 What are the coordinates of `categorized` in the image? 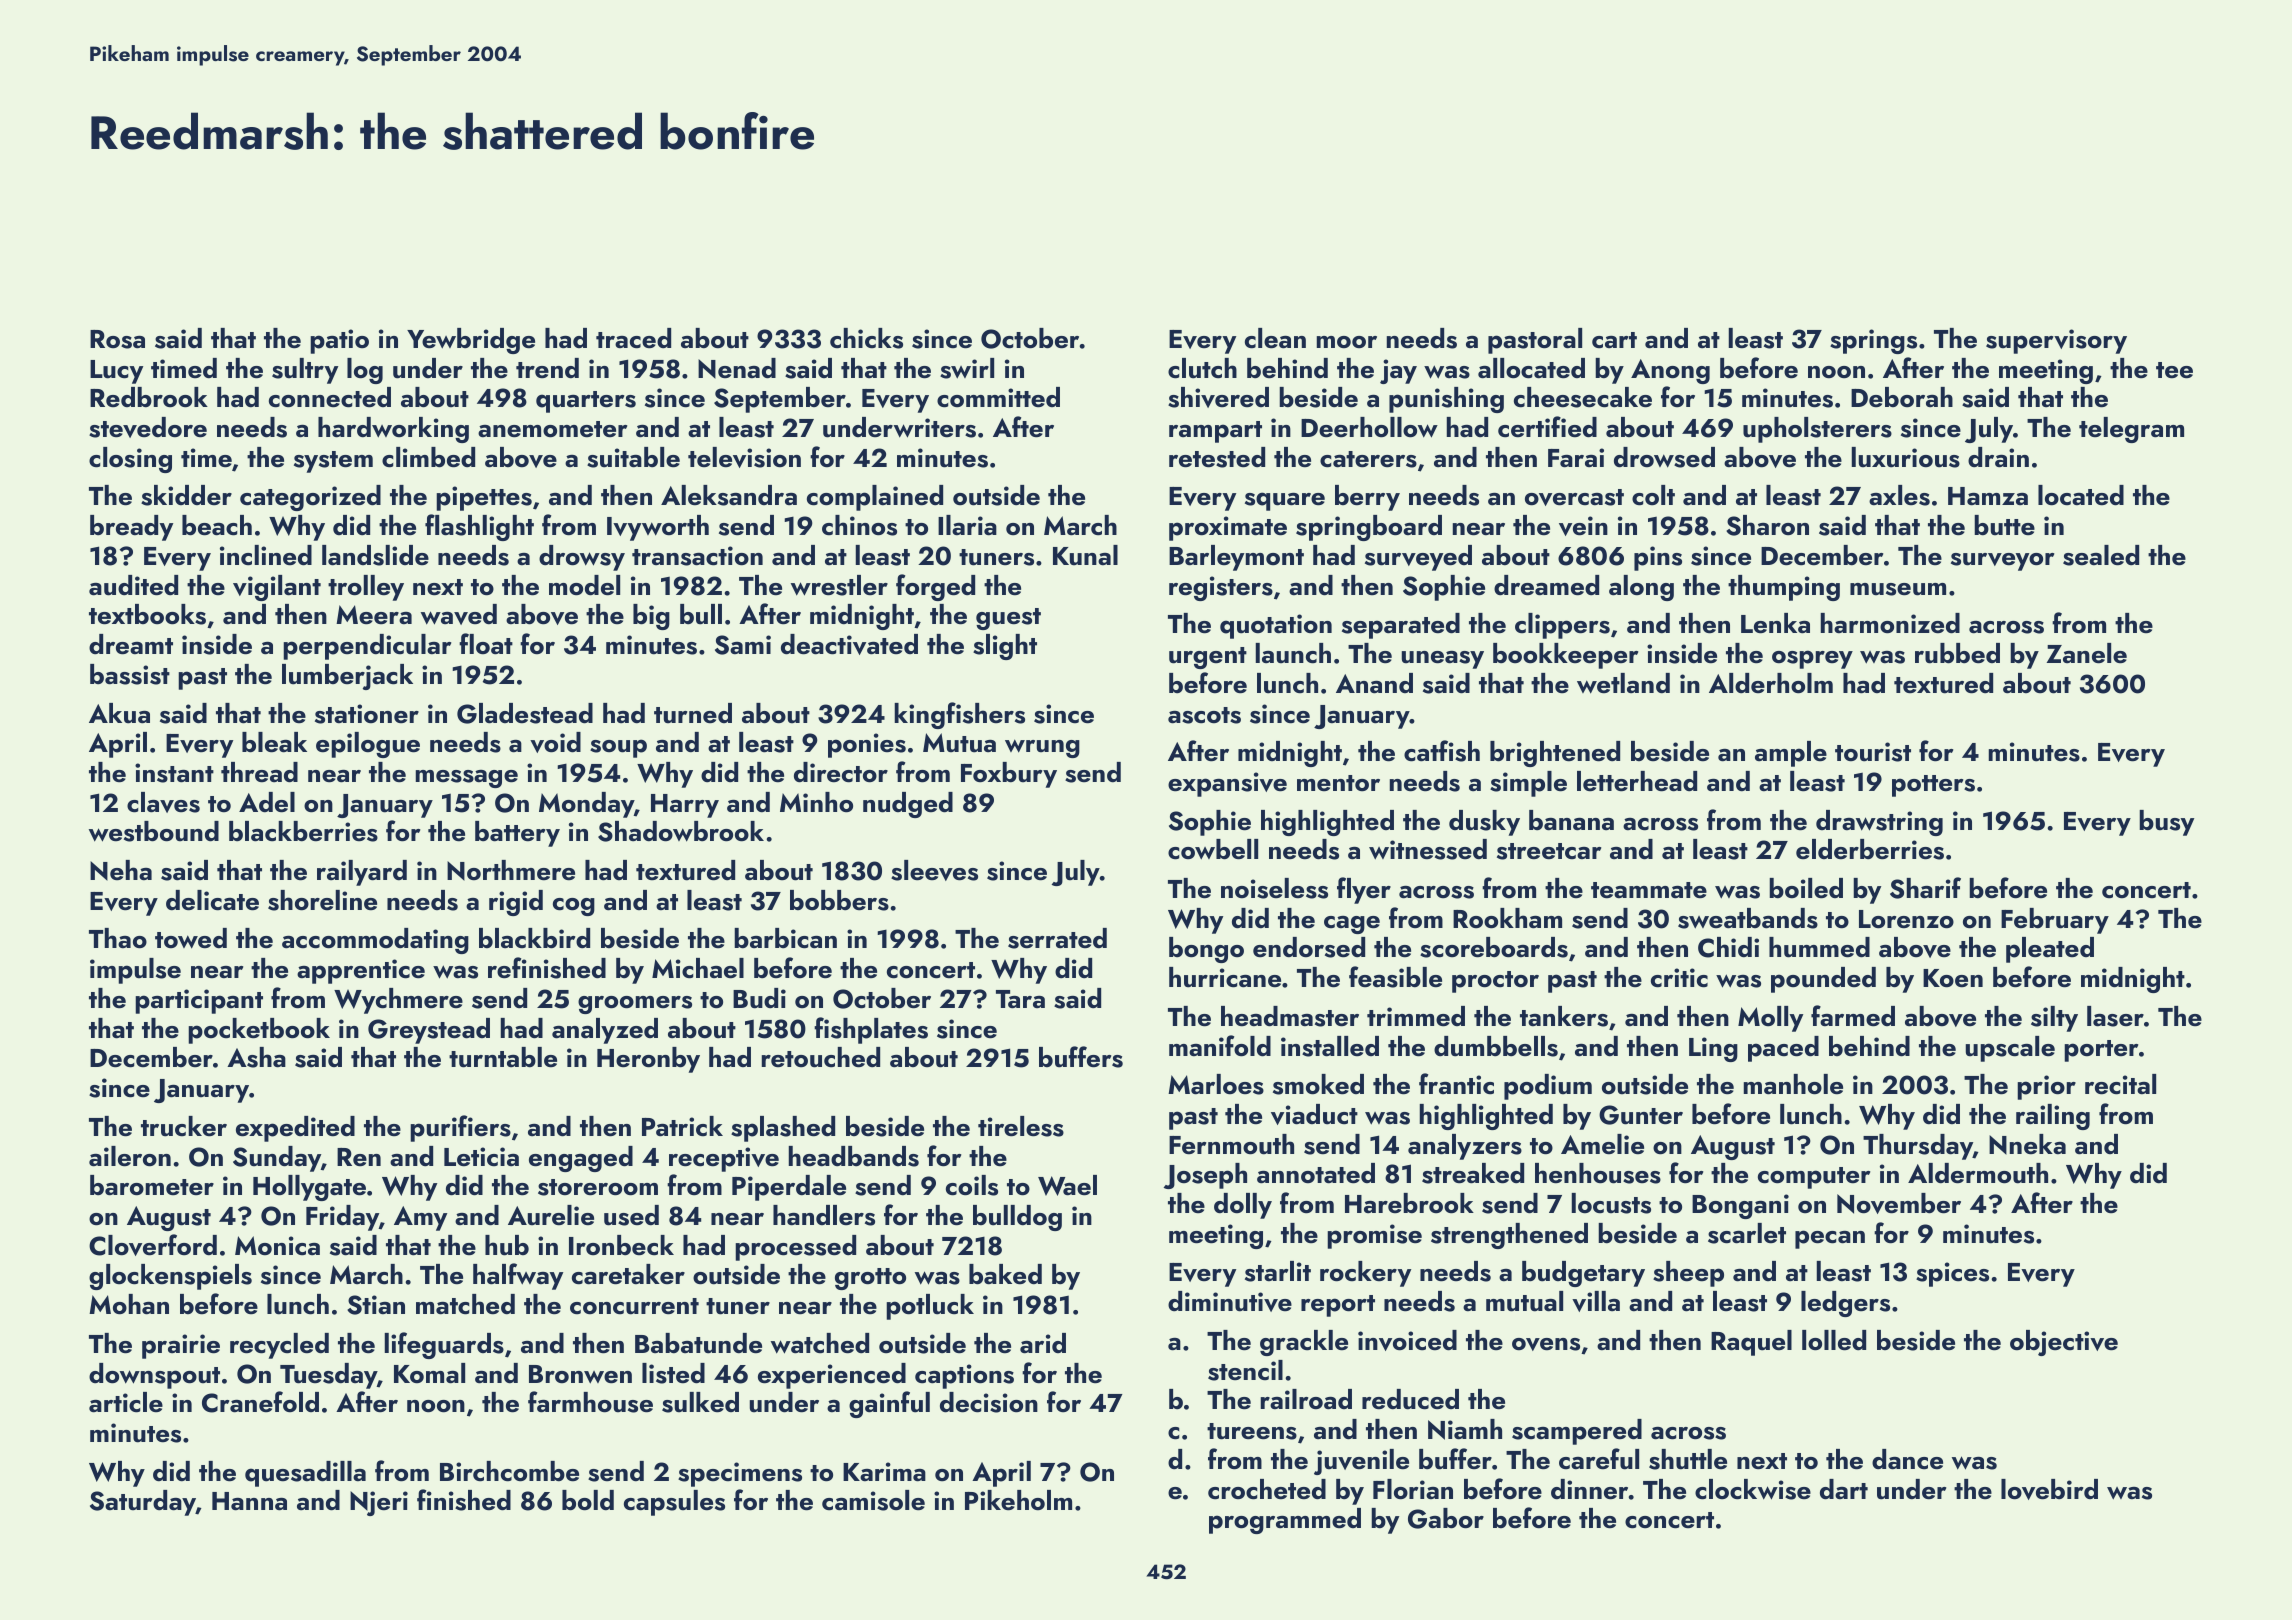 It's located at (310, 498).
